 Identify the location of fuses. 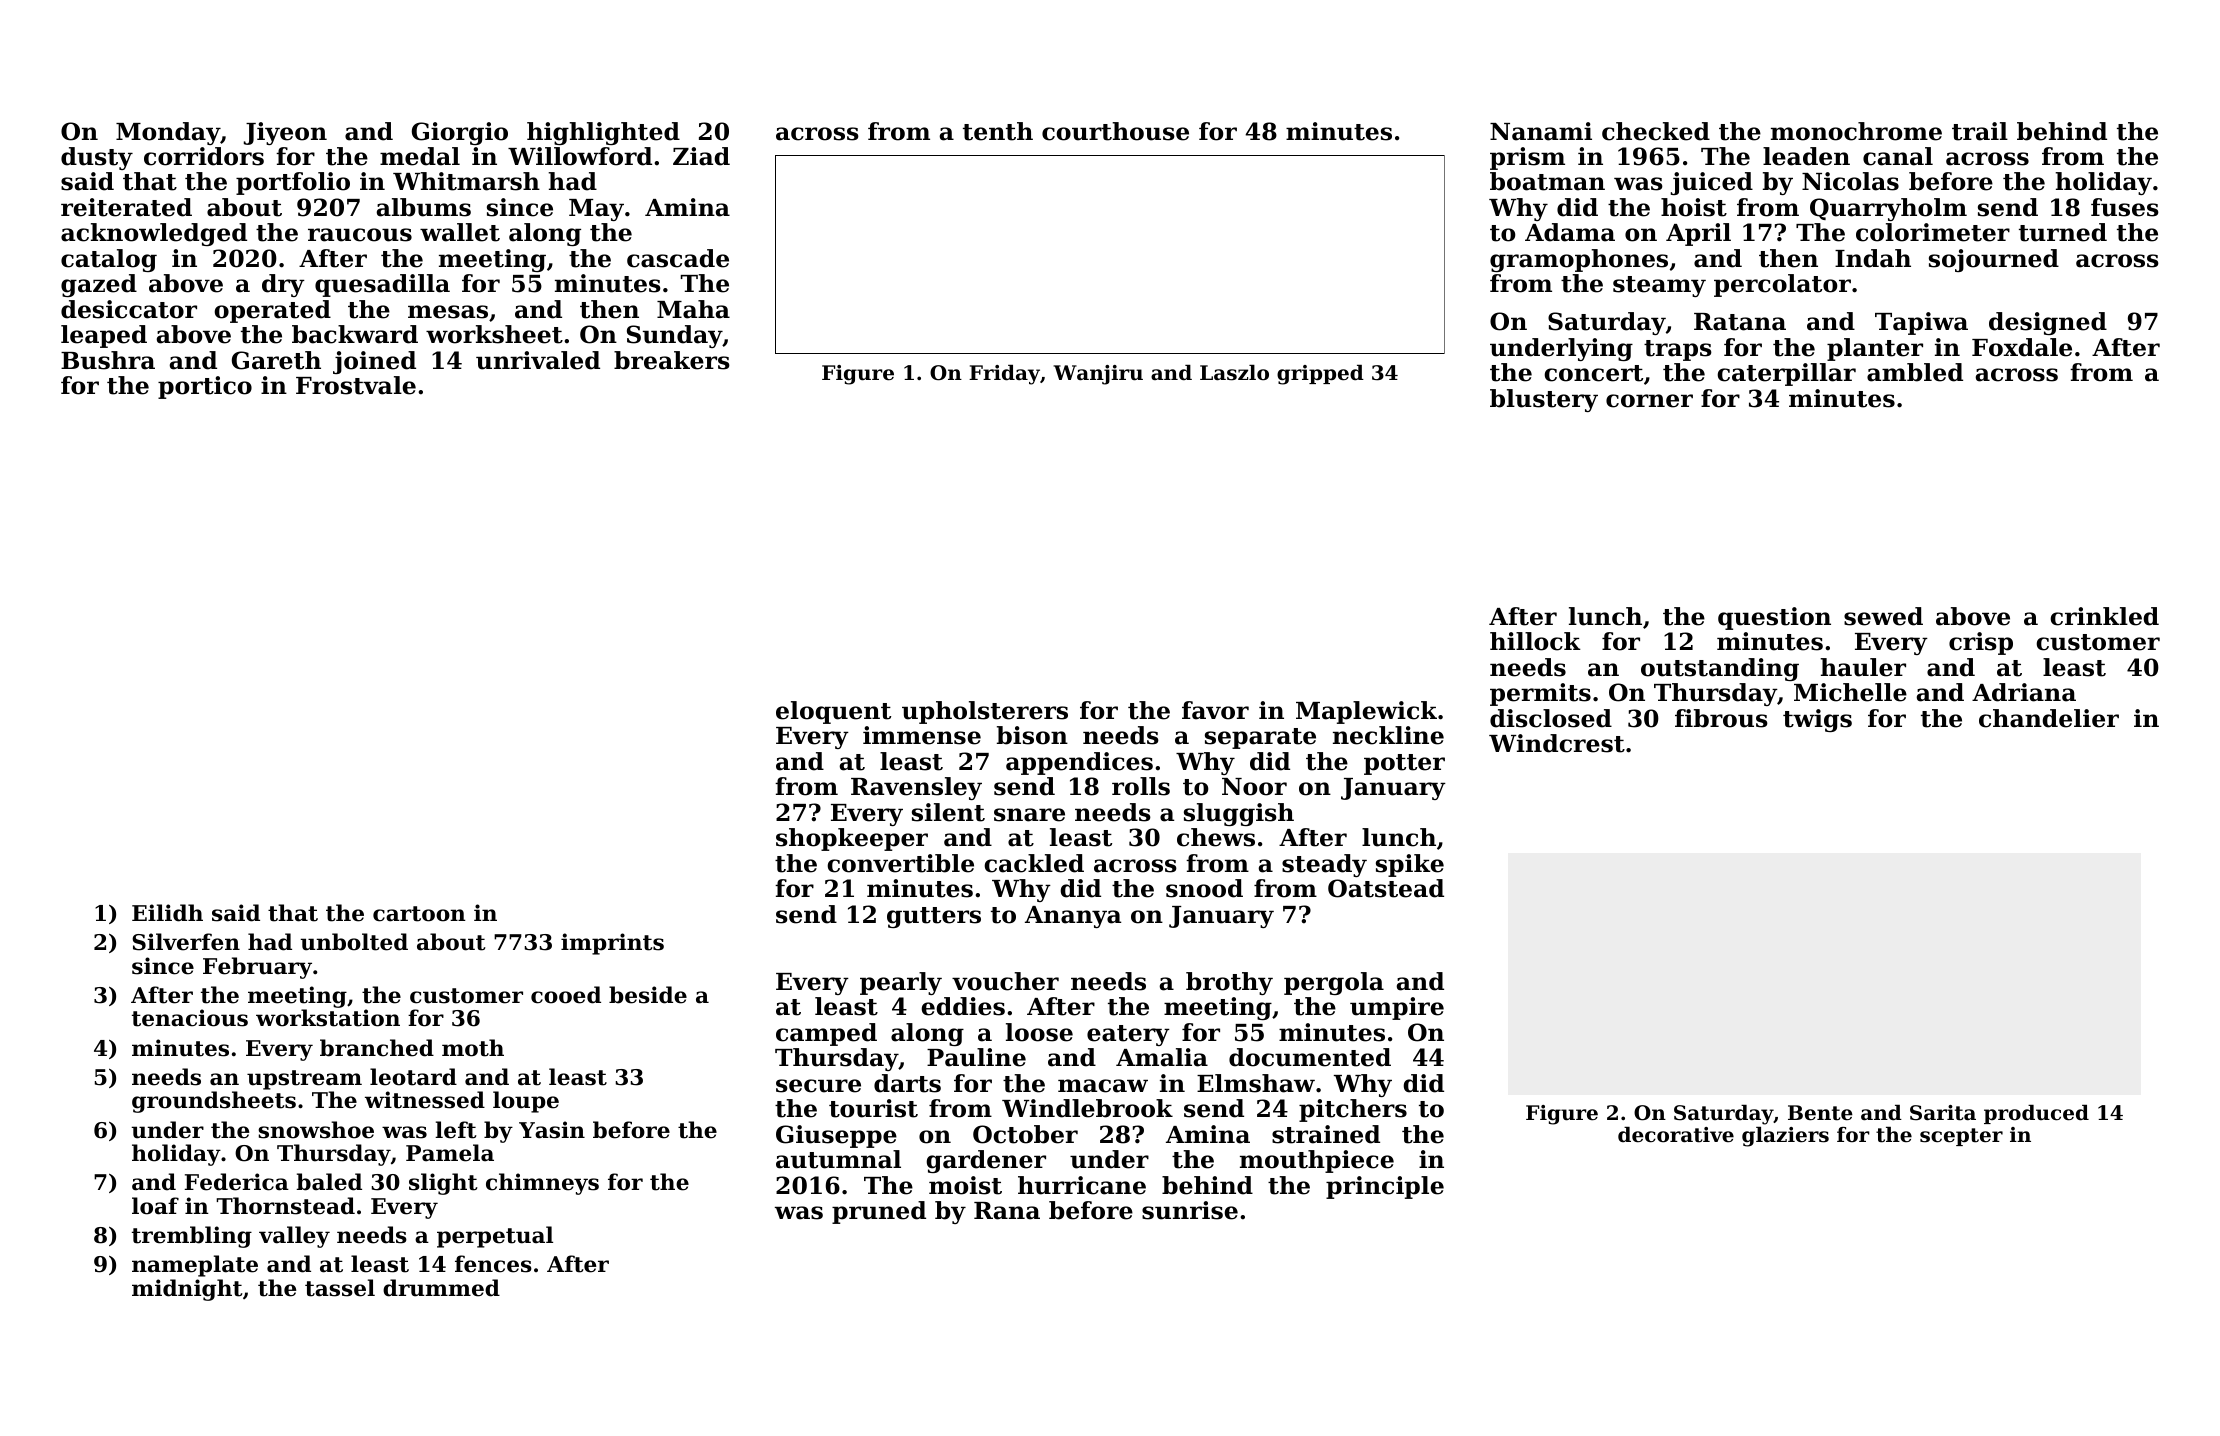
(2125, 207).
